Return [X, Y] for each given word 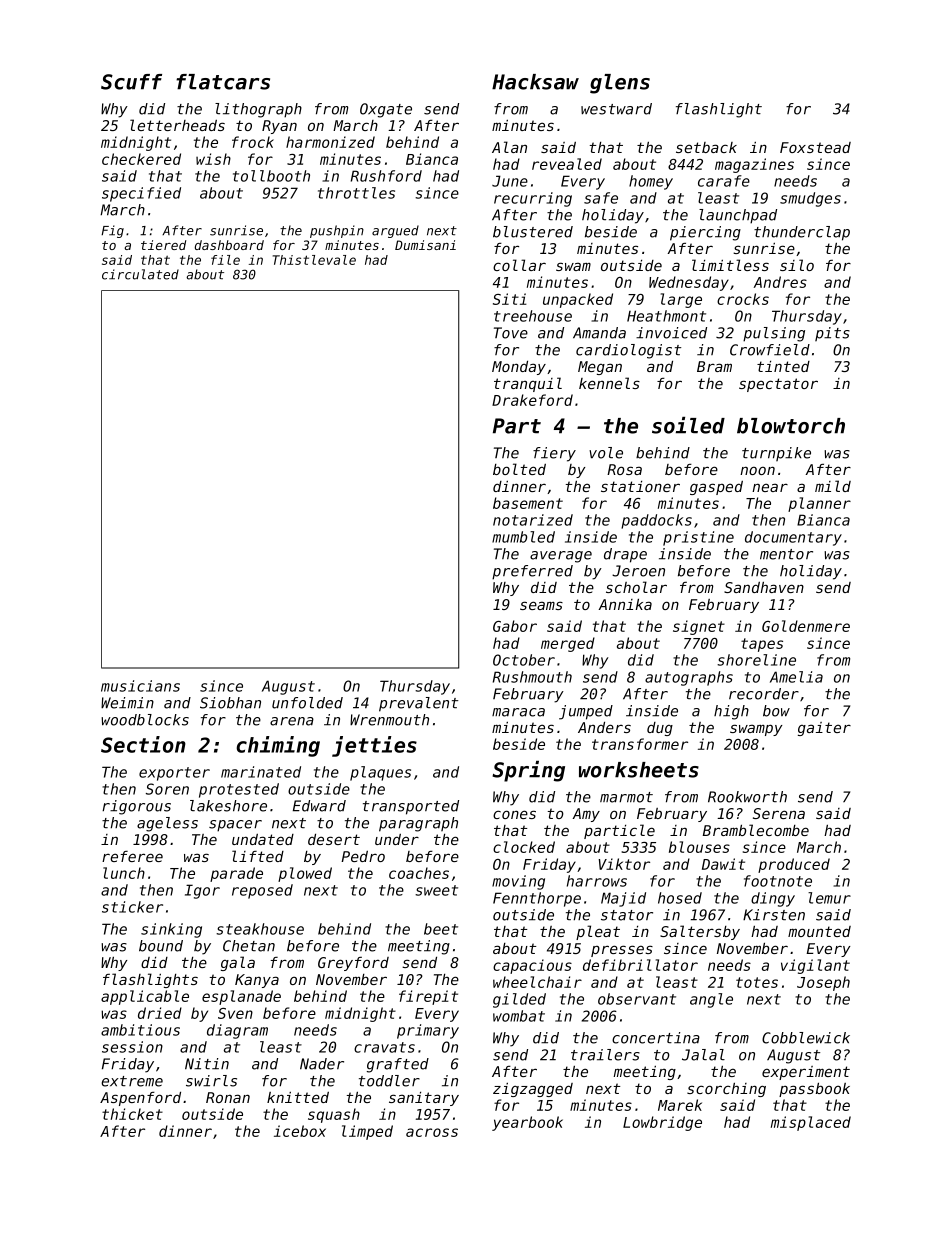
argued [395, 231]
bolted [519, 469]
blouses [699, 847]
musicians [140, 686]
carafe [724, 181]
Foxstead [815, 147]
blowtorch [791, 426]
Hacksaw [535, 82]
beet [441, 929]
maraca [518, 712]
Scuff [131, 82]
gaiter [824, 729]
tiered [163, 245]
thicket [132, 1114]
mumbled [523, 537]
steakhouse [260, 929]
